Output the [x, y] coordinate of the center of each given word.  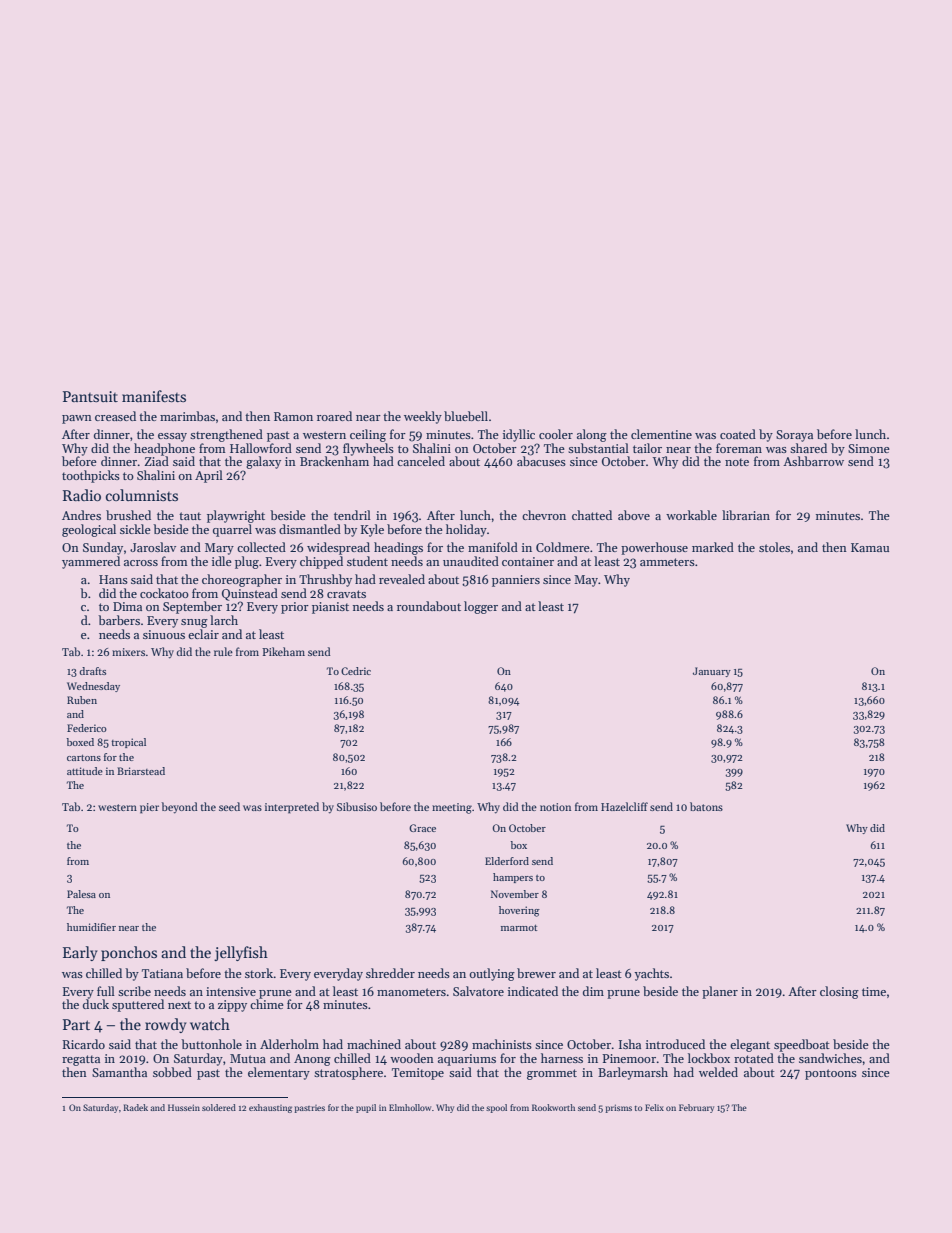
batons [706, 806]
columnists [142, 495]
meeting [452, 808]
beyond [180, 808]
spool [496, 1108]
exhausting [270, 1108]
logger [481, 607]
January [712, 672]
